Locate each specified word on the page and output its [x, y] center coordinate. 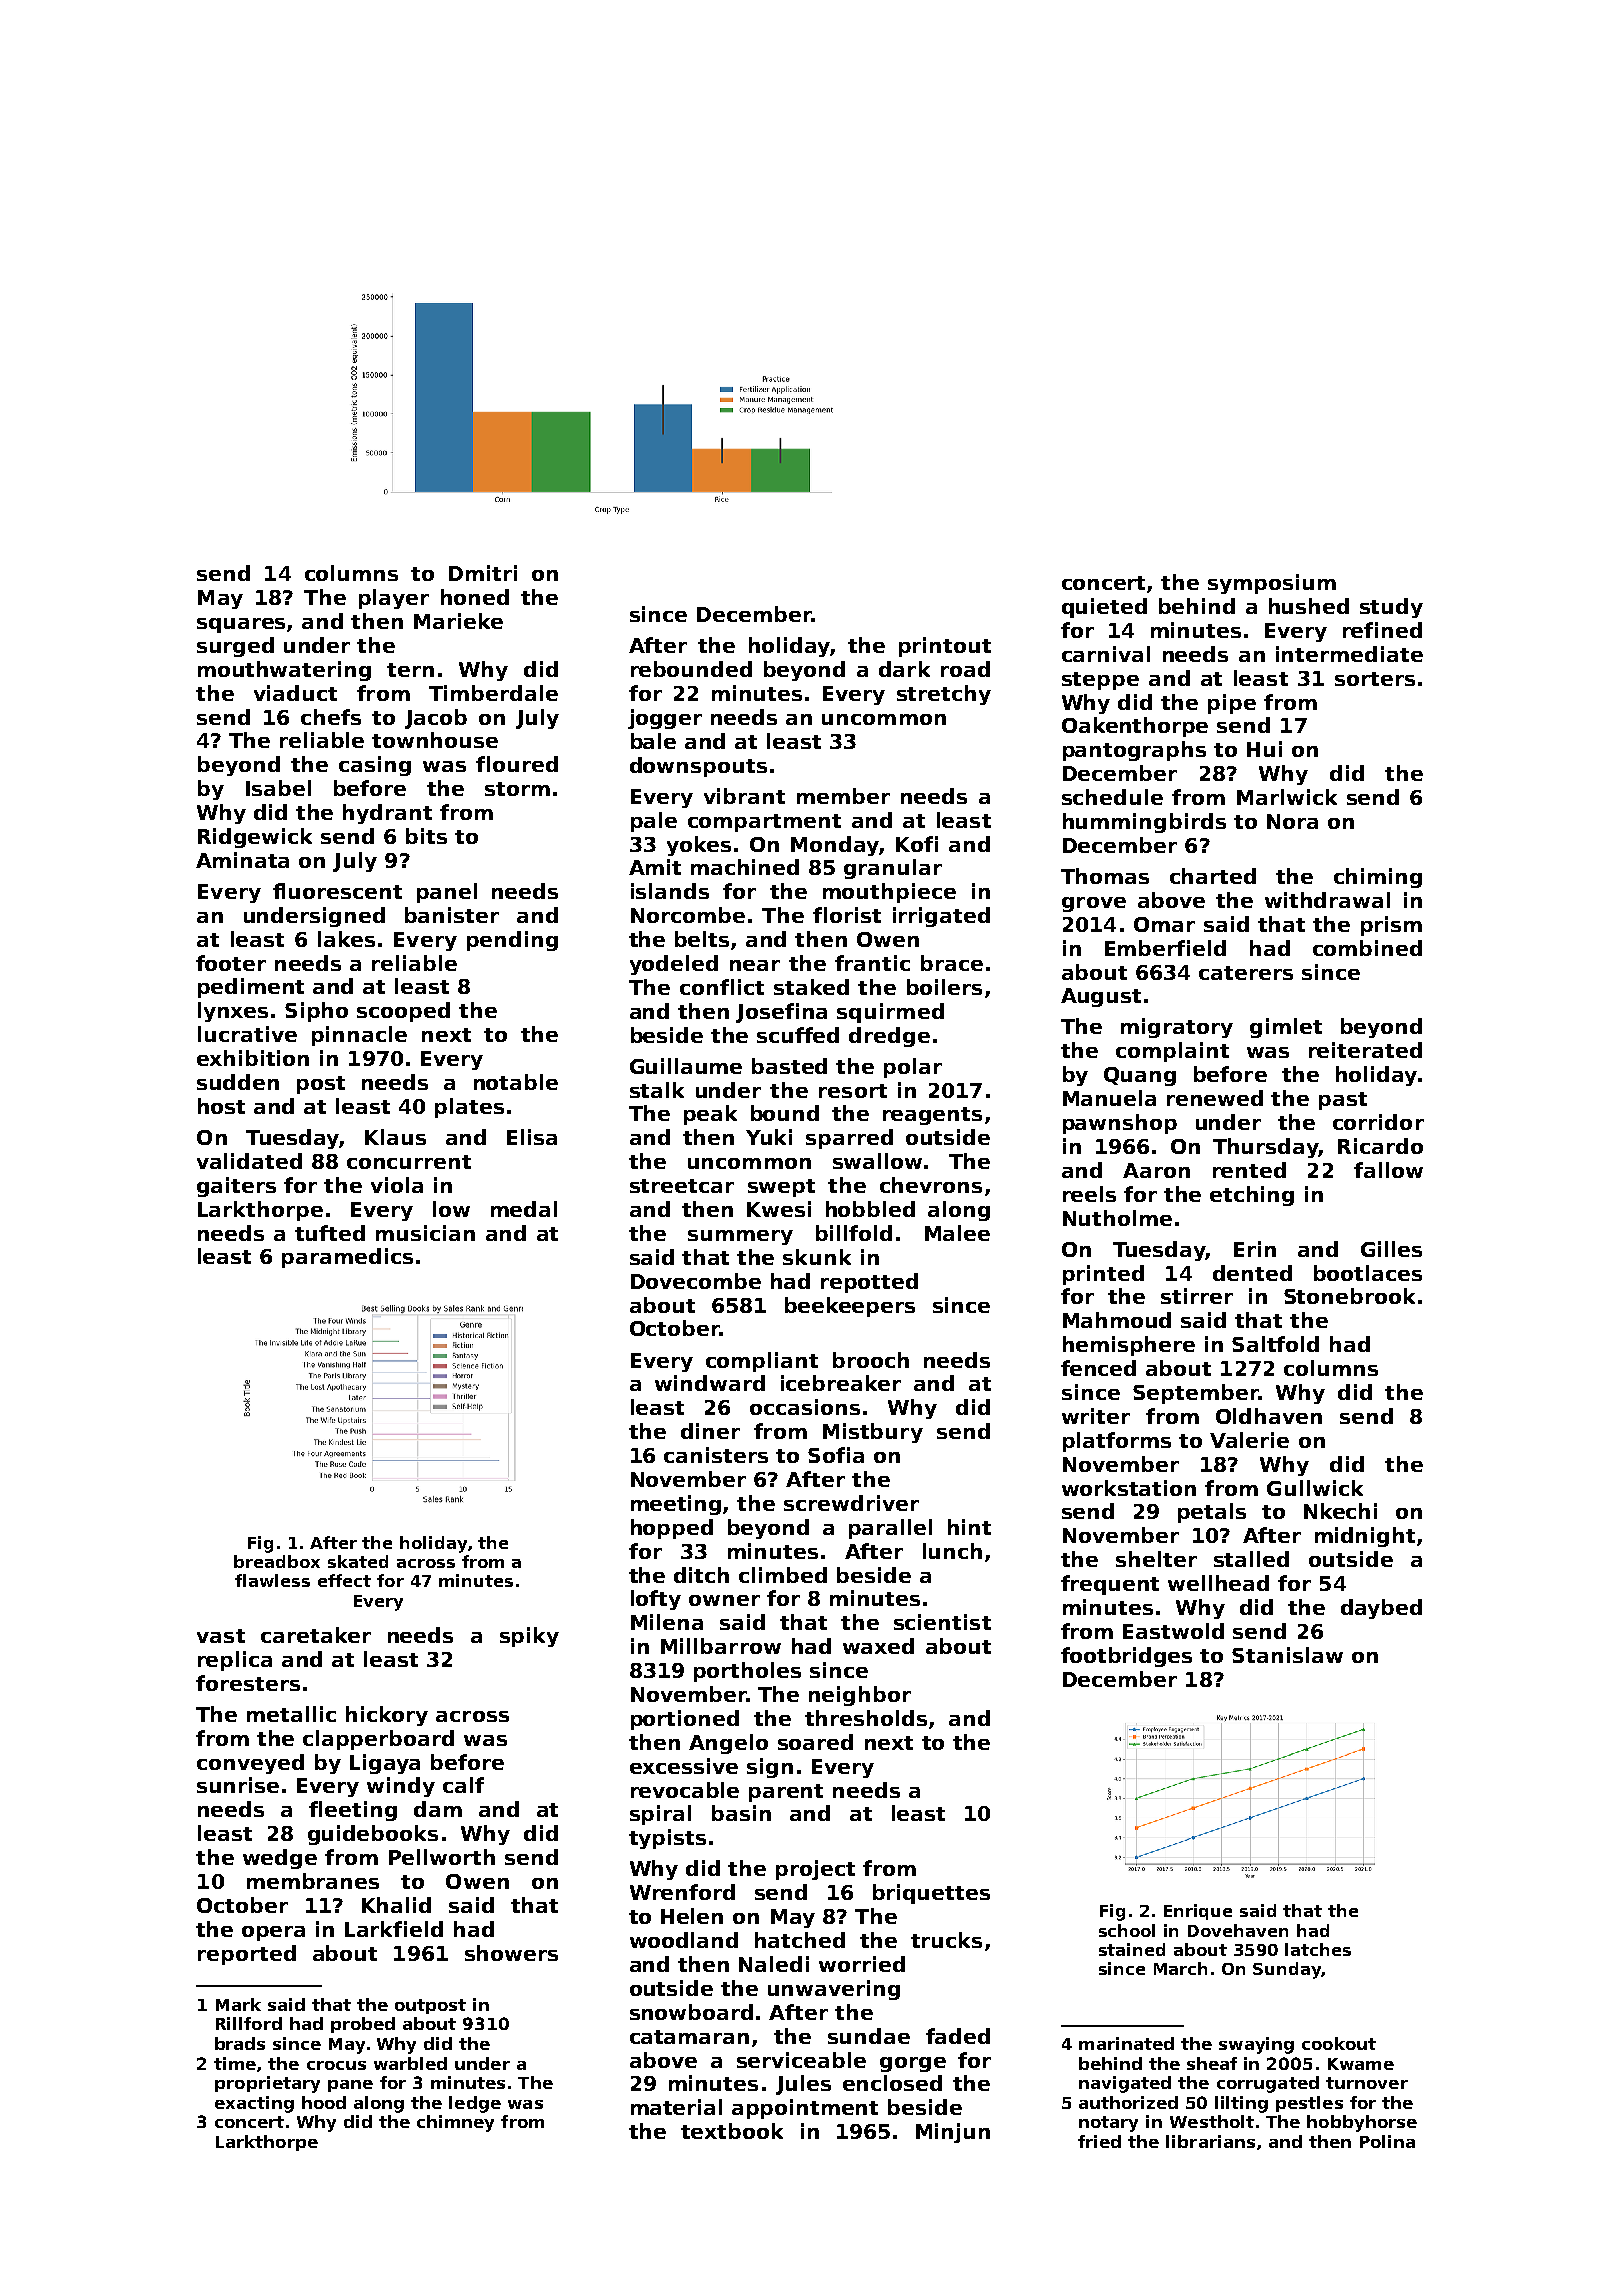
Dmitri [483, 573]
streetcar [682, 1186]
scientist [942, 1622]
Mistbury [873, 1433]
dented [1252, 1273]
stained [1132, 1949]
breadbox [277, 1561]
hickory [387, 1716]
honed [475, 597]
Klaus [395, 1137]
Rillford [249, 2023]
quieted [1104, 608]
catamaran [689, 2037]
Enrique [1198, 1912]
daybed [1381, 1609]
